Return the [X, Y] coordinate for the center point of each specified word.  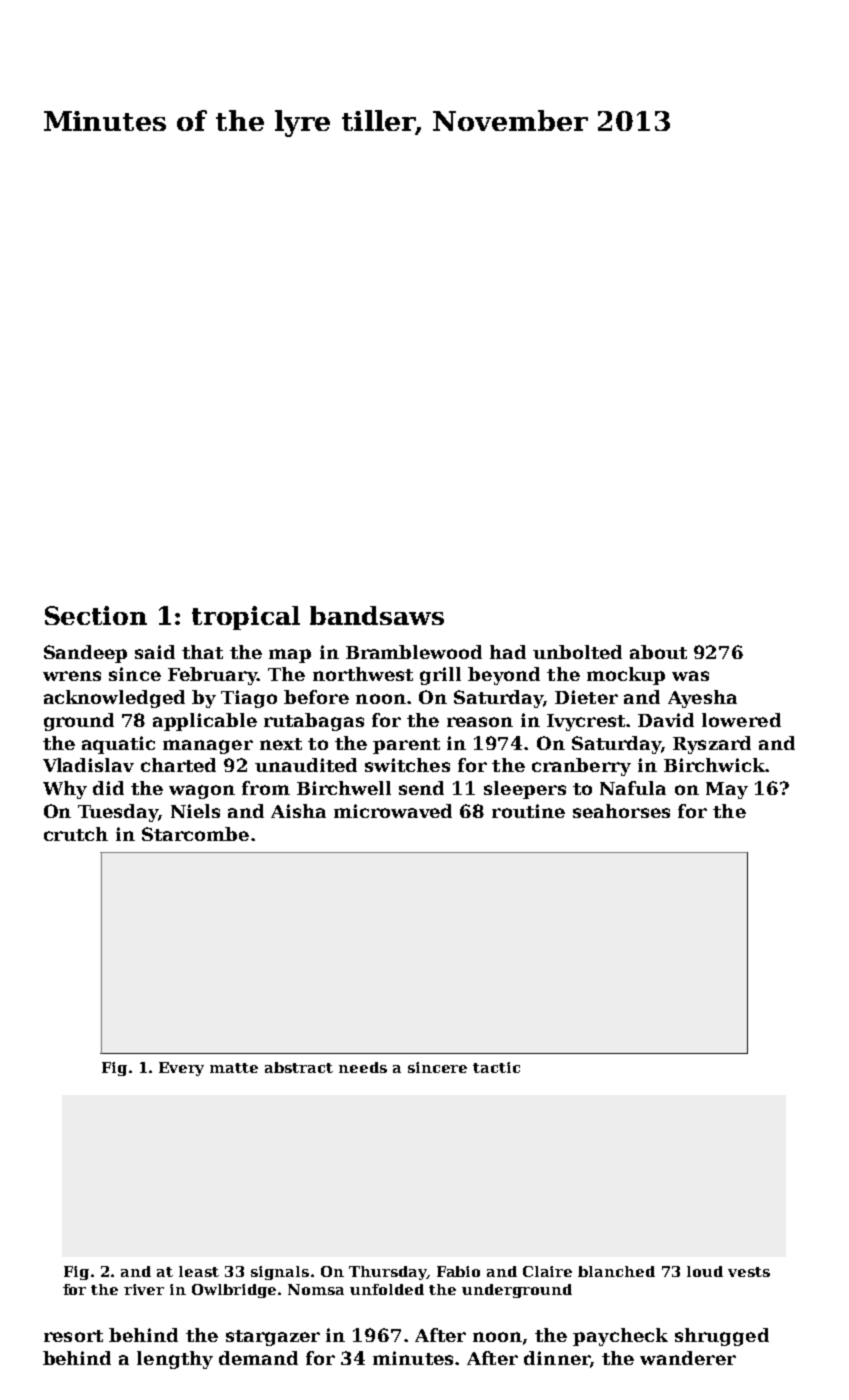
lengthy [175, 1360]
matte [234, 1068]
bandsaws [377, 615]
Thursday [388, 1273]
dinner [557, 1358]
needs [363, 1067]
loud [705, 1271]
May [727, 790]
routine [528, 811]
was [690, 676]
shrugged [722, 1337]
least [199, 1271]
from [266, 788]
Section [96, 615]
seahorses [621, 811]
